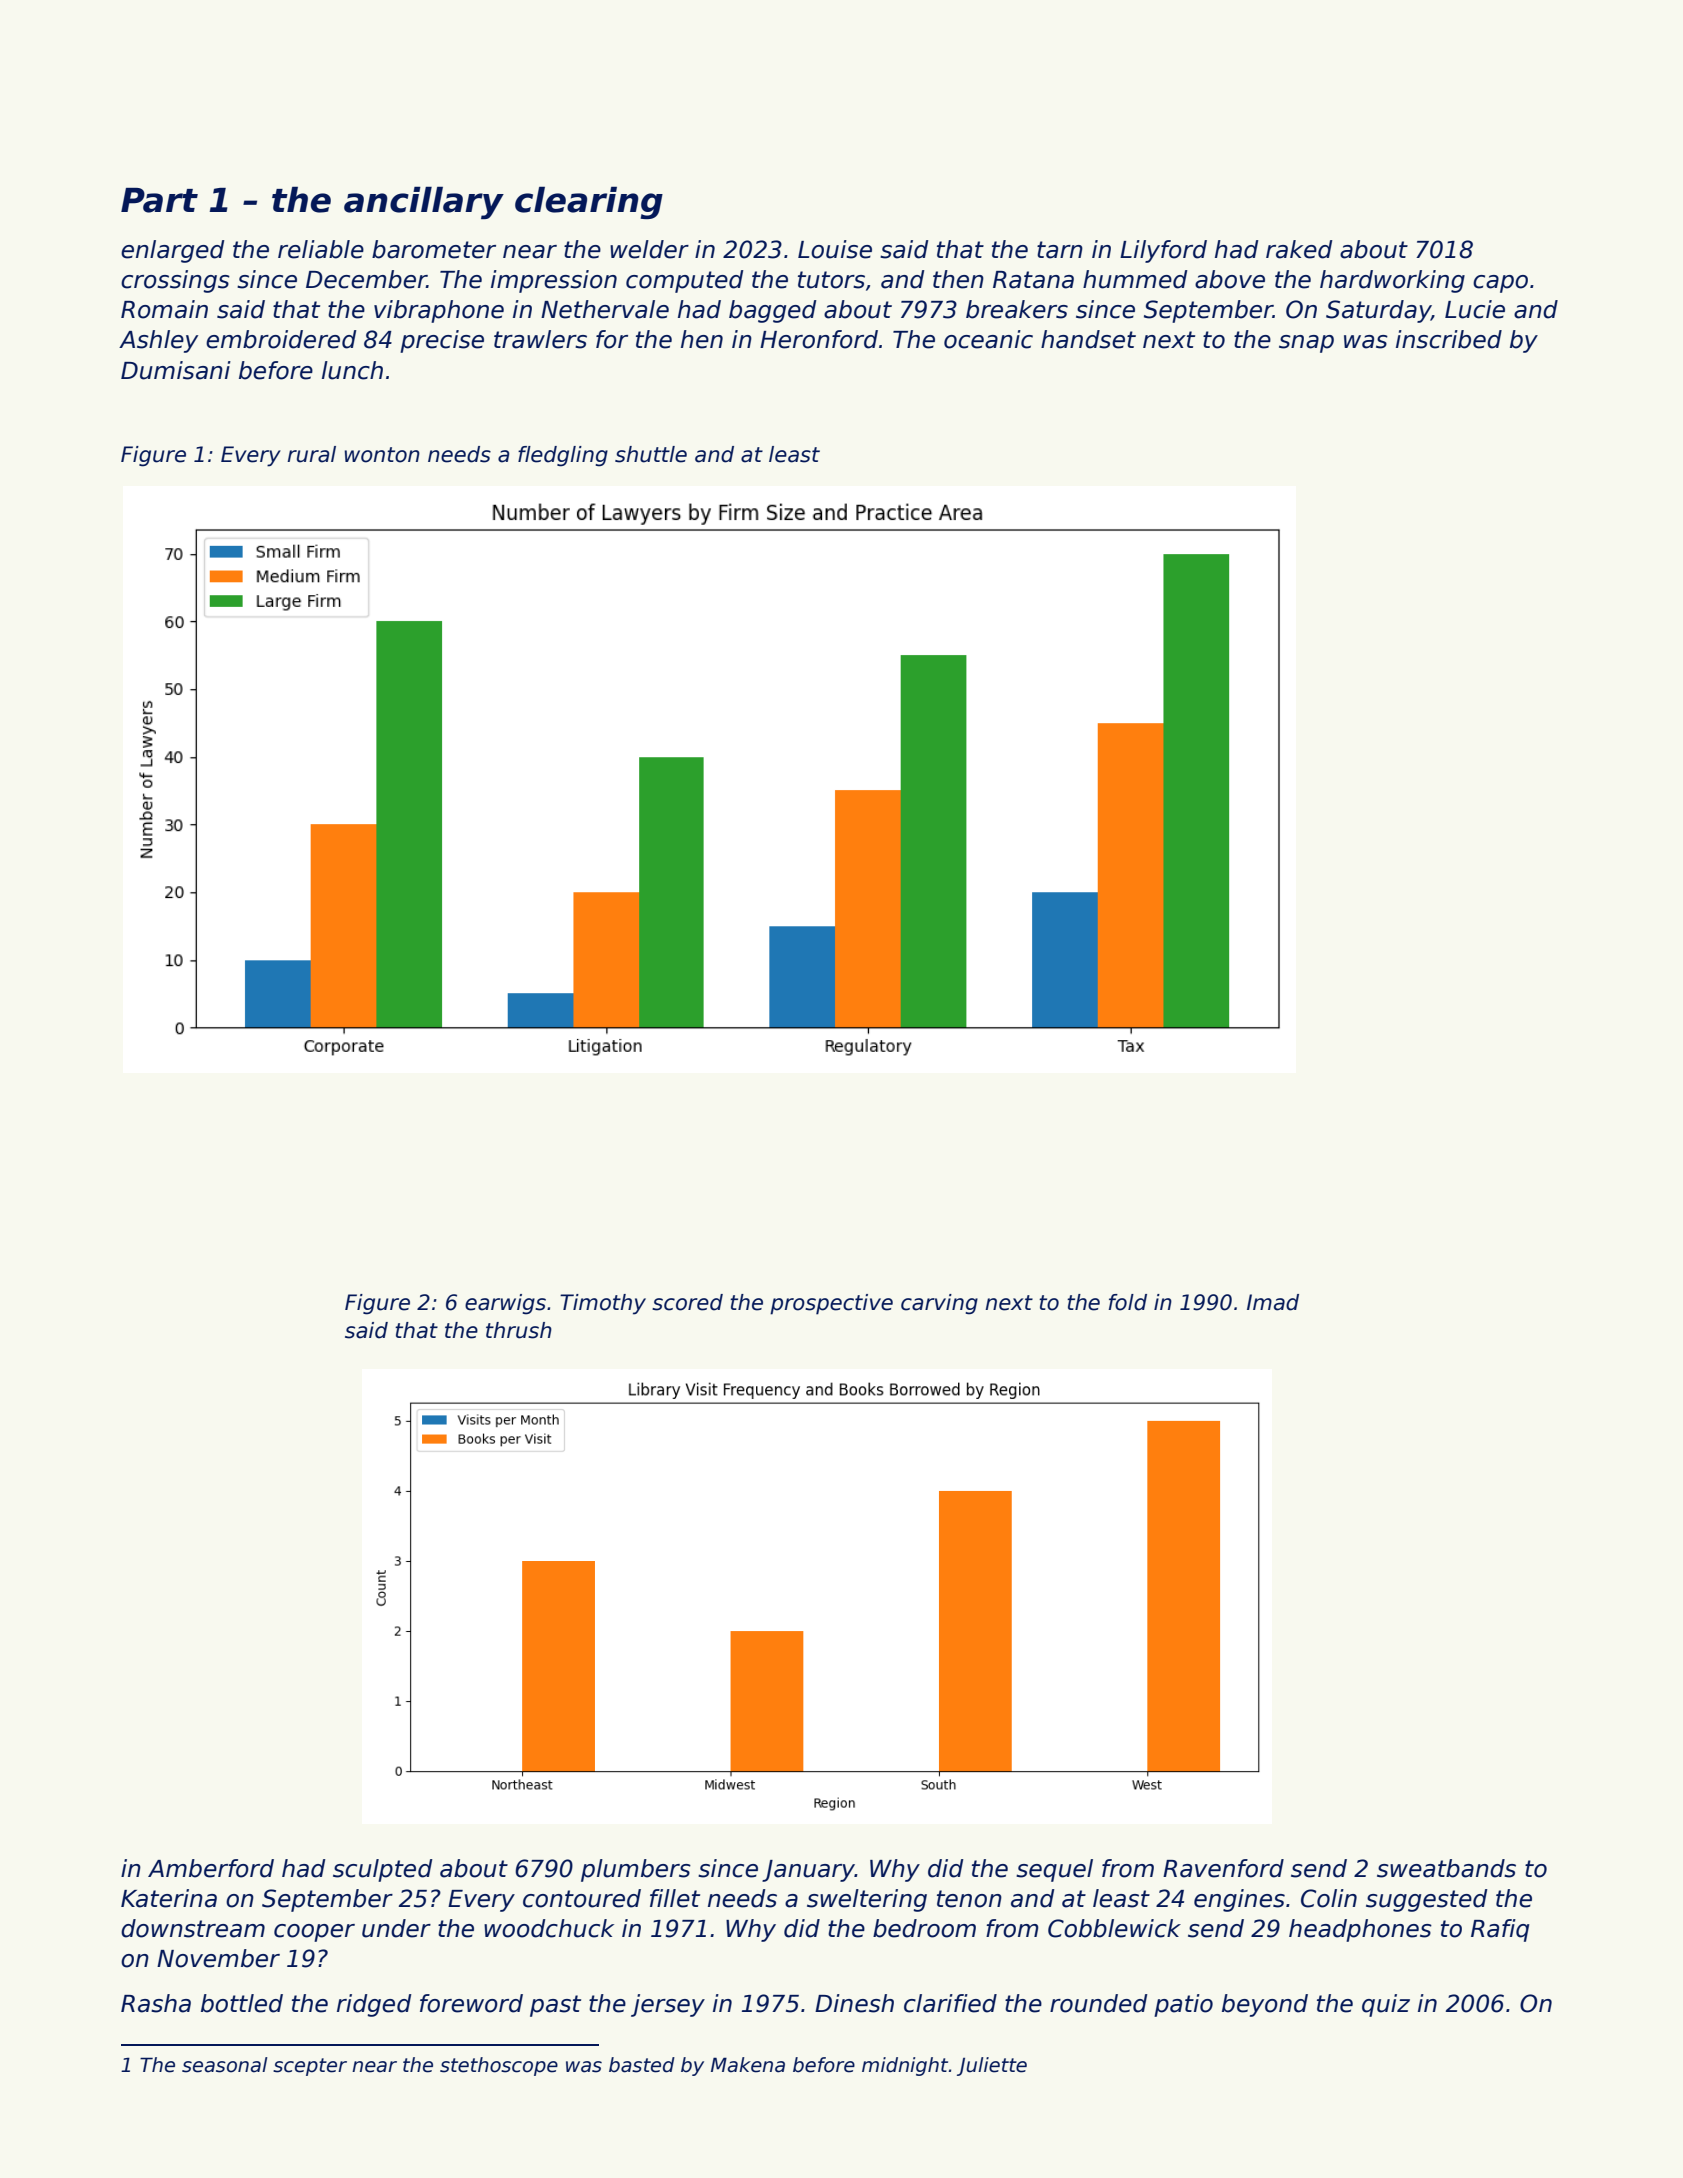 The height and width of the screenshot is (2178, 1683). Describe the element at coordinates (831, 1304) in the screenshot. I see `prospective` at that location.
